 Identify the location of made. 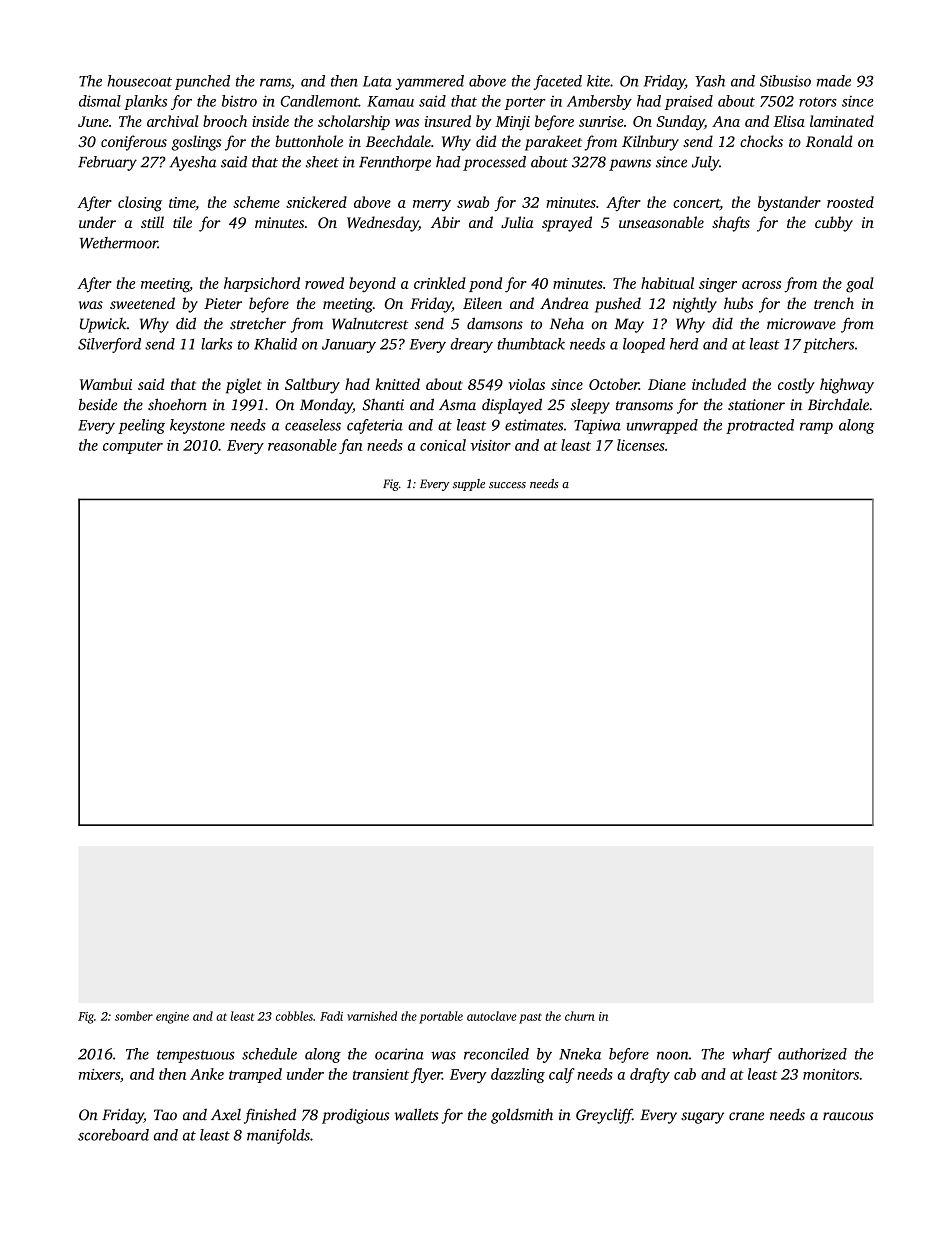
(834, 81).
